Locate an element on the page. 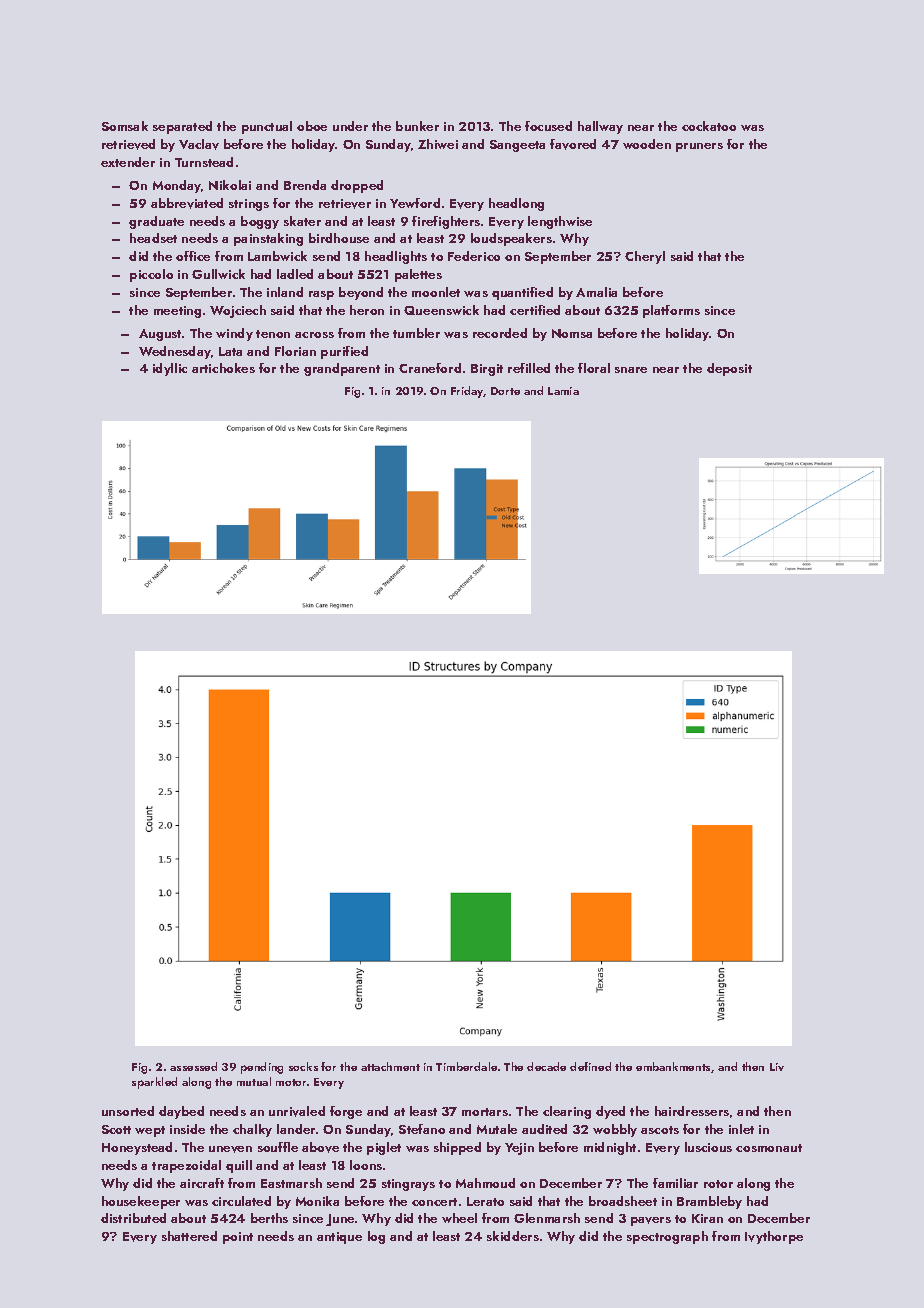 Image resolution: width=924 pixels, height=1308 pixels. Eastmarsh is located at coordinates (291, 1183).
